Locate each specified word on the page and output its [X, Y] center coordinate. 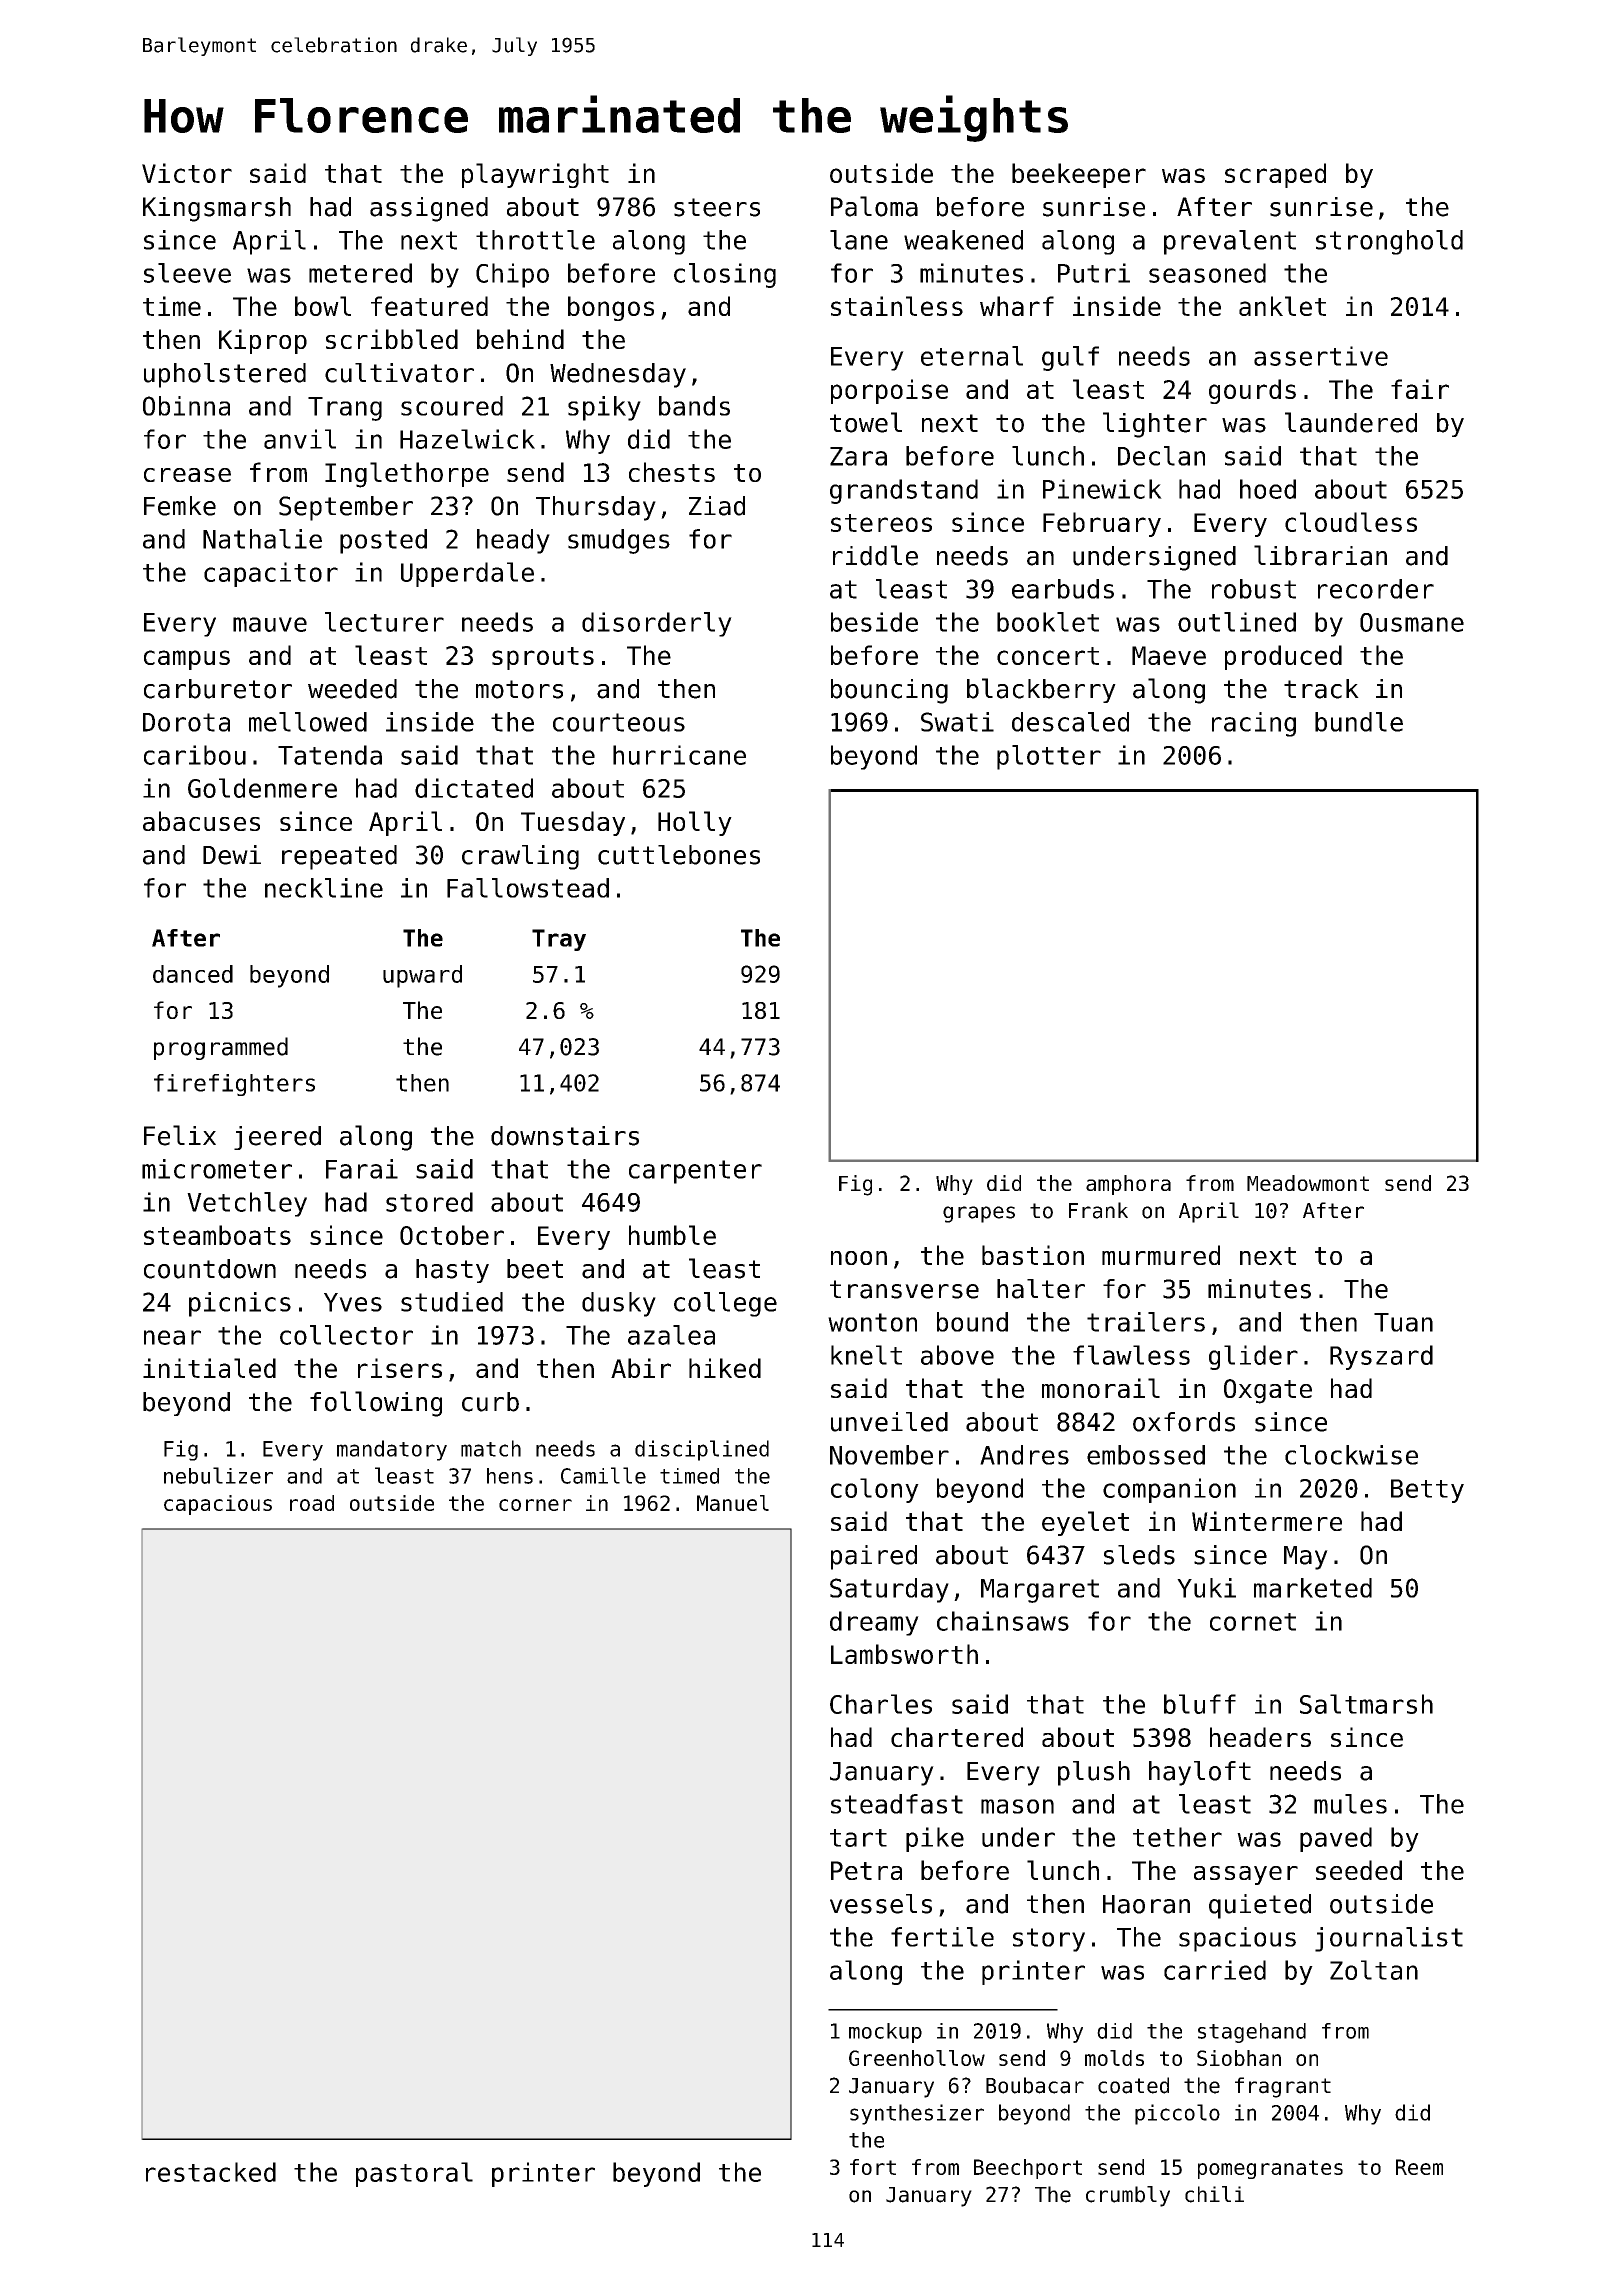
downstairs [565, 1136]
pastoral [414, 2174]
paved [1336, 1839]
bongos [611, 308]
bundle [1359, 722]
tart [858, 1838]
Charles [881, 1704]
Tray [559, 940]
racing [1254, 724]
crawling [520, 857]
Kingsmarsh [217, 209]
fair [1420, 389]
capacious [218, 1505]
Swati [957, 722]
